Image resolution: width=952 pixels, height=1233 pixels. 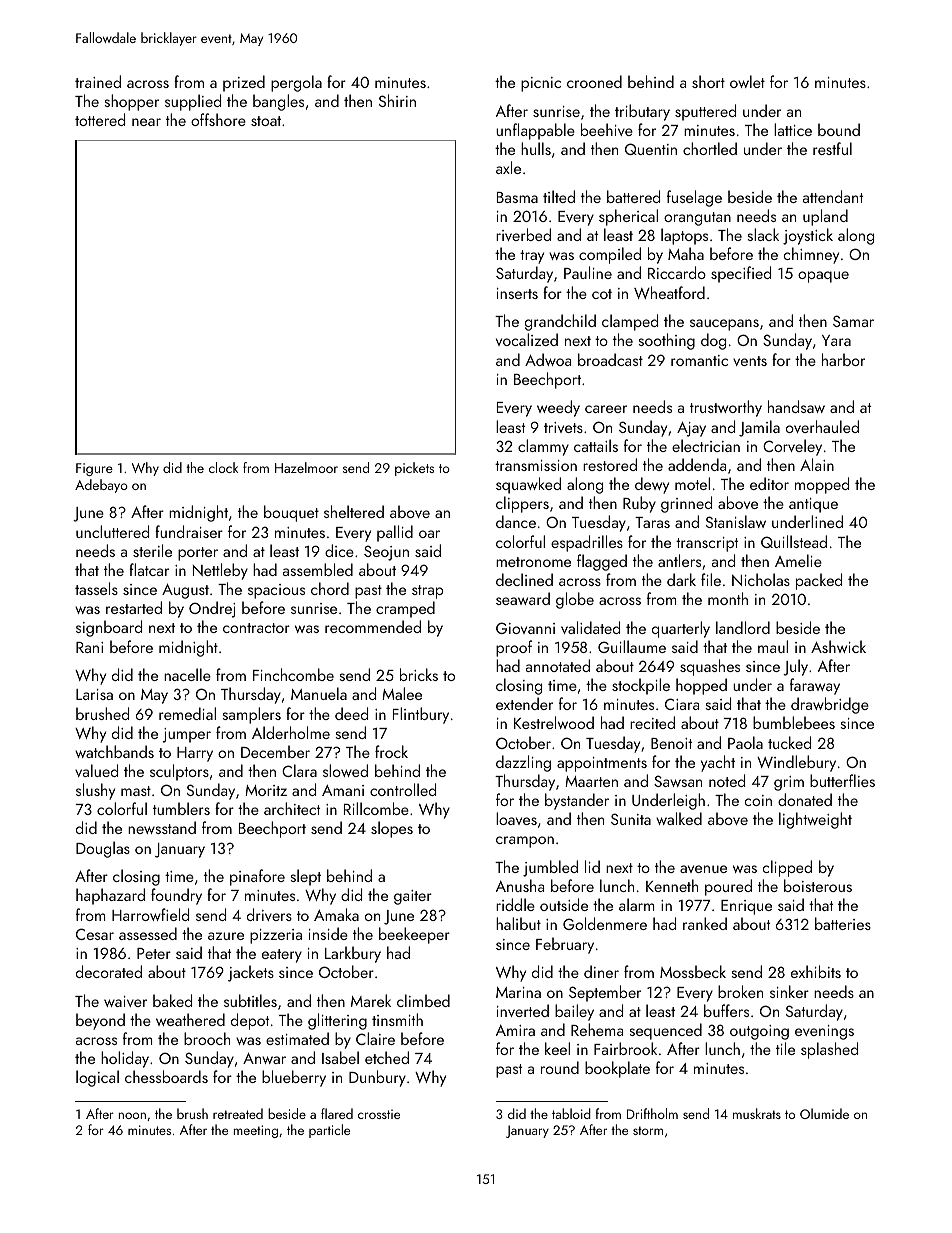 I want to click on butterflies, so click(x=842, y=780).
